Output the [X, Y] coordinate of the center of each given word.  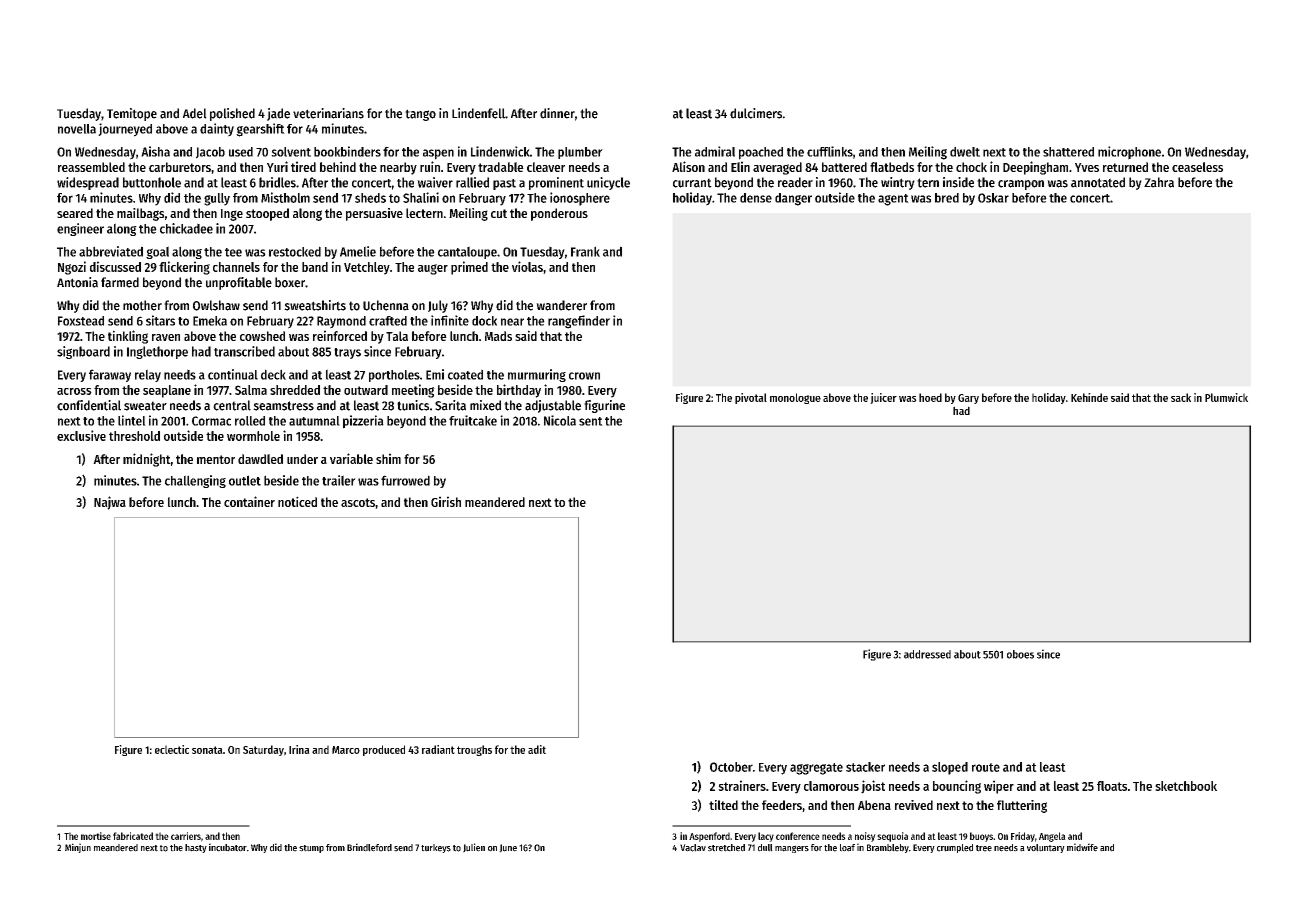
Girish [446, 501]
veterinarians [328, 113]
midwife [1082, 847]
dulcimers [756, 113]
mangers [792, 849]
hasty [196, 848]
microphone [1129, 153]
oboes [1020, 654]
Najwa [110, 503]
